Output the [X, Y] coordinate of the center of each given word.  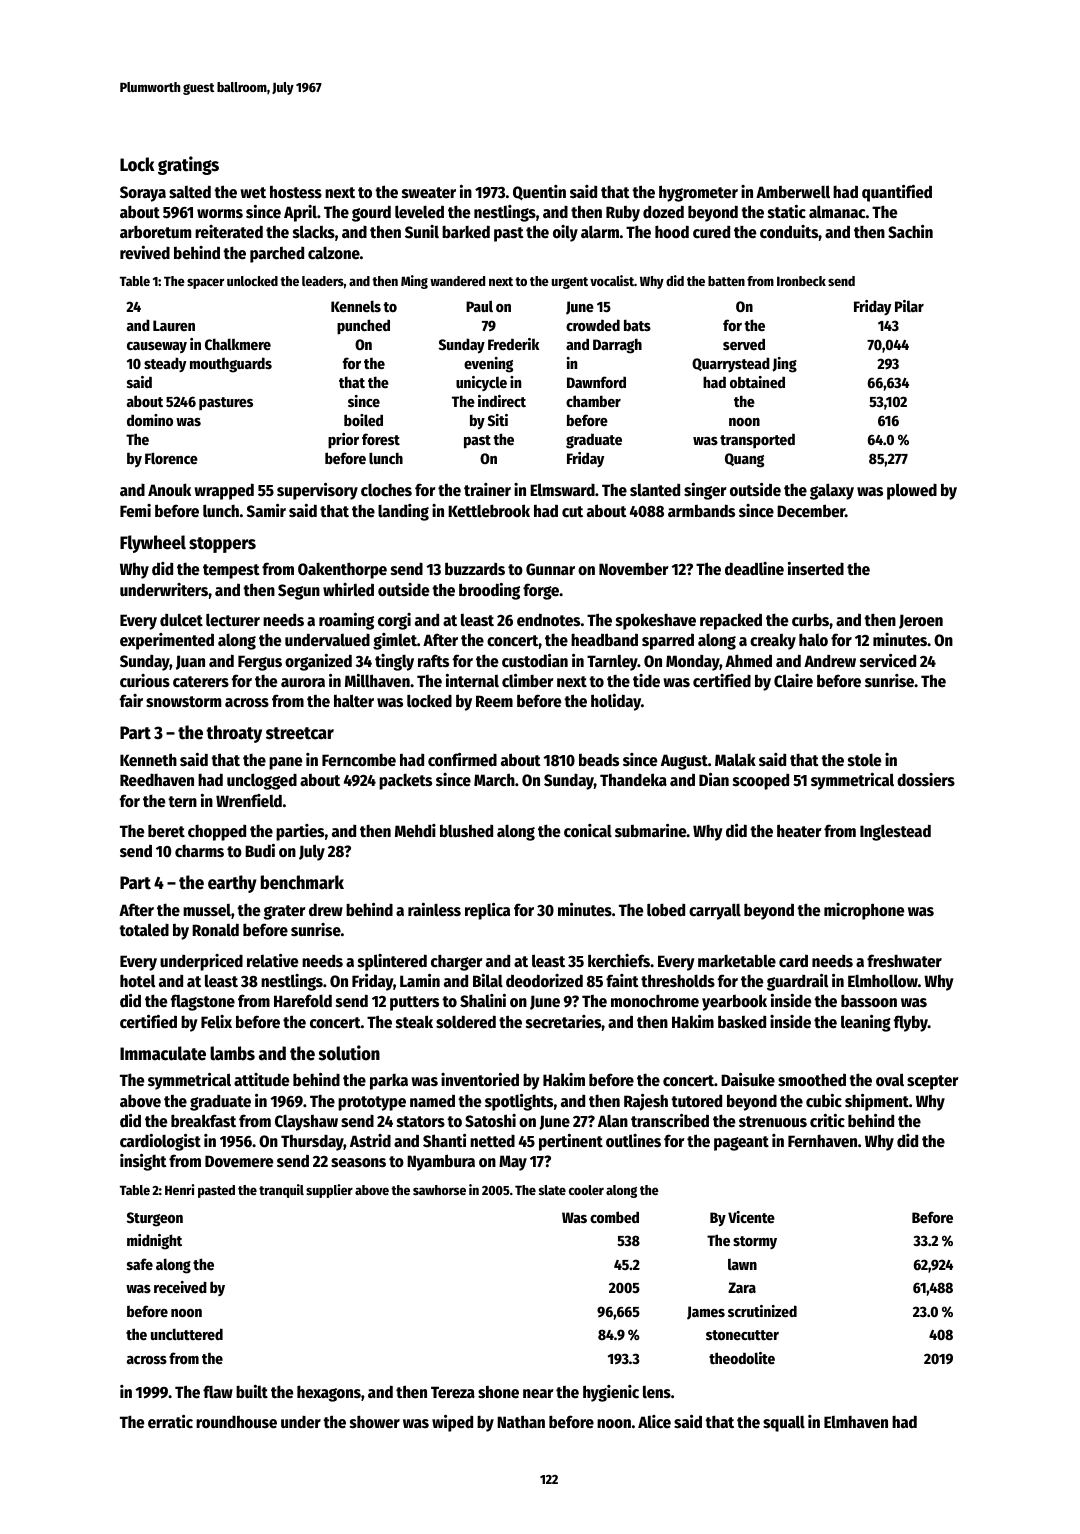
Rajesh [646, 1102]
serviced [888, 661]
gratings [188, 165]
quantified [897, 193]
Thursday [312, 1142]
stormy [755, 1242]
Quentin [539, 192]
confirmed [462, 760]
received [180, 1287]
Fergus [260, 663]
